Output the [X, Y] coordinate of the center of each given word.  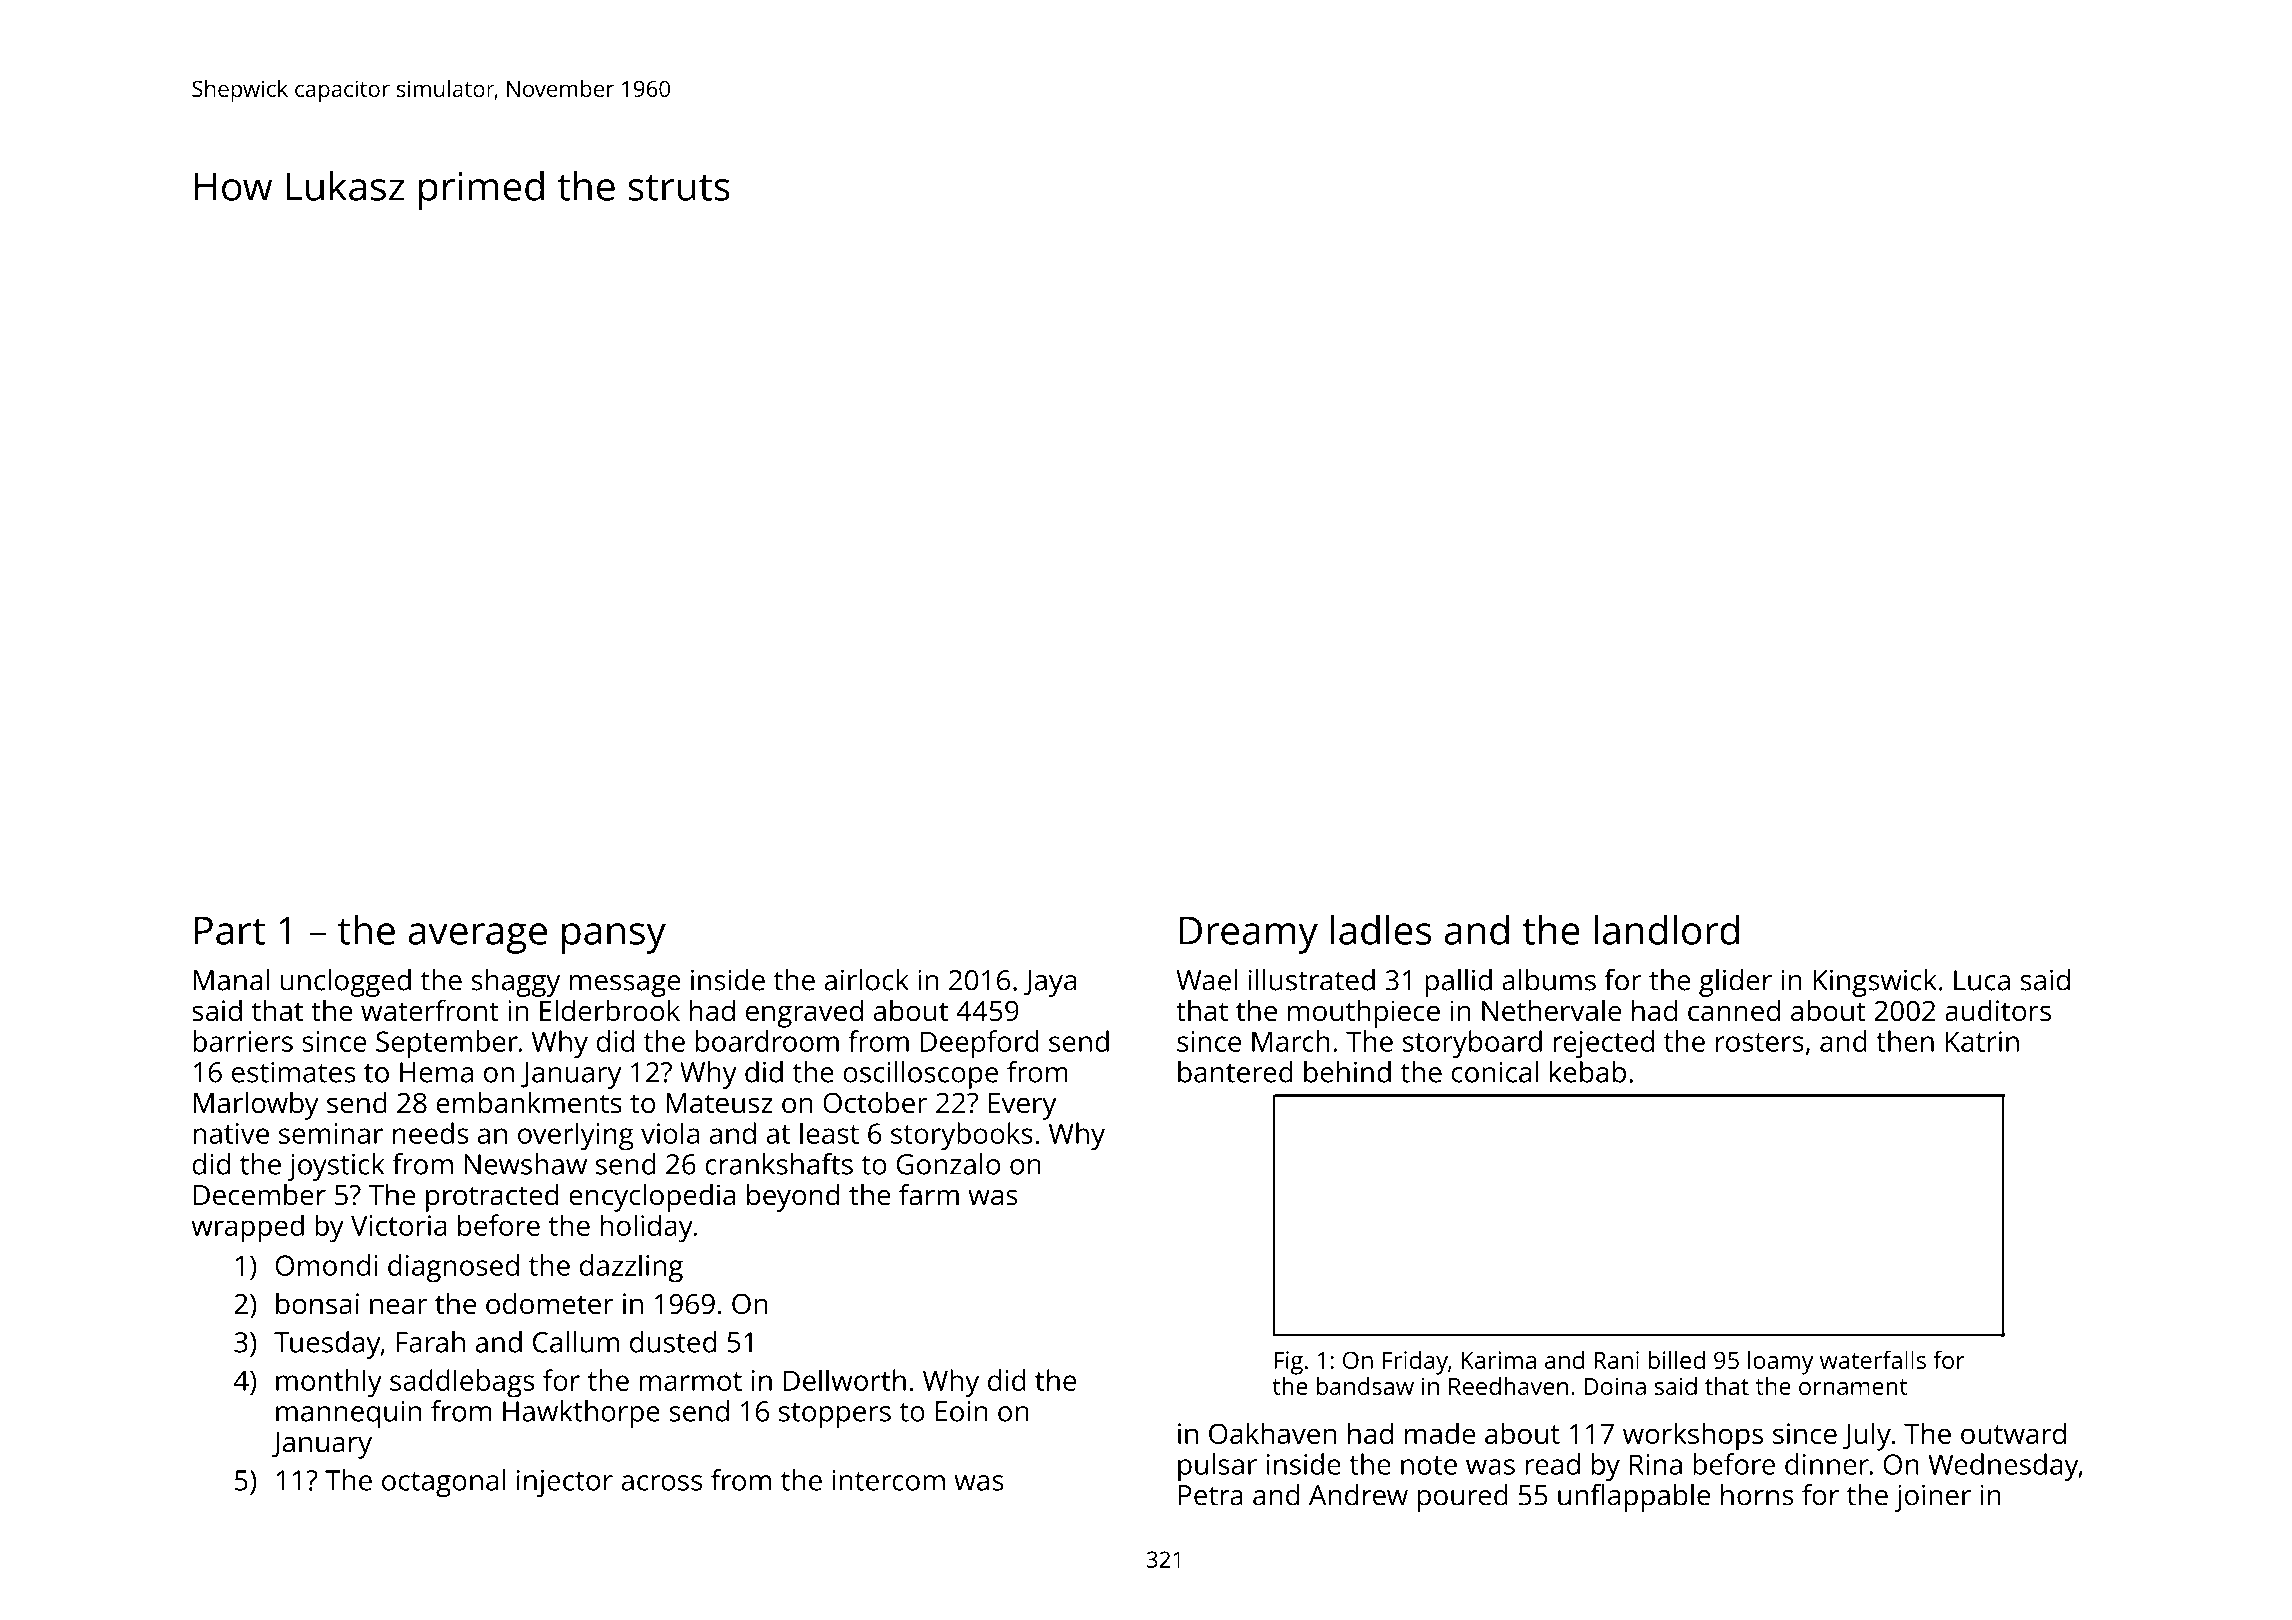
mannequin [348, 1414]
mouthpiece [1364, 1013]
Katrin [1982, 1041]
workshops [1693, 1436]
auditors [1998, 1010]
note [1429, 1465]
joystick [336, 1167]
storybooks [962, 1136]
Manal [232, 980]
